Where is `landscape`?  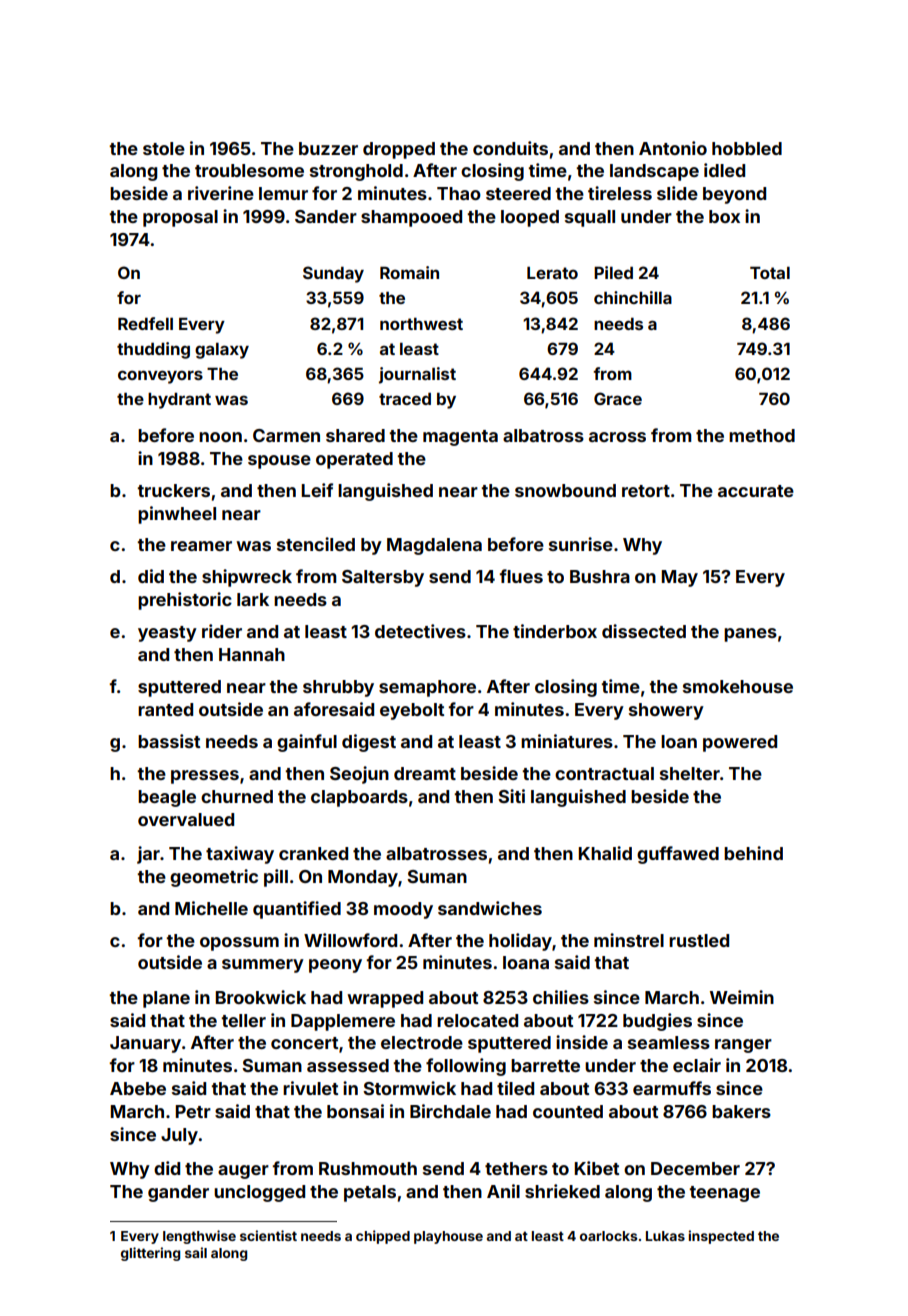
landscape is located at coordinates (654, 172).
